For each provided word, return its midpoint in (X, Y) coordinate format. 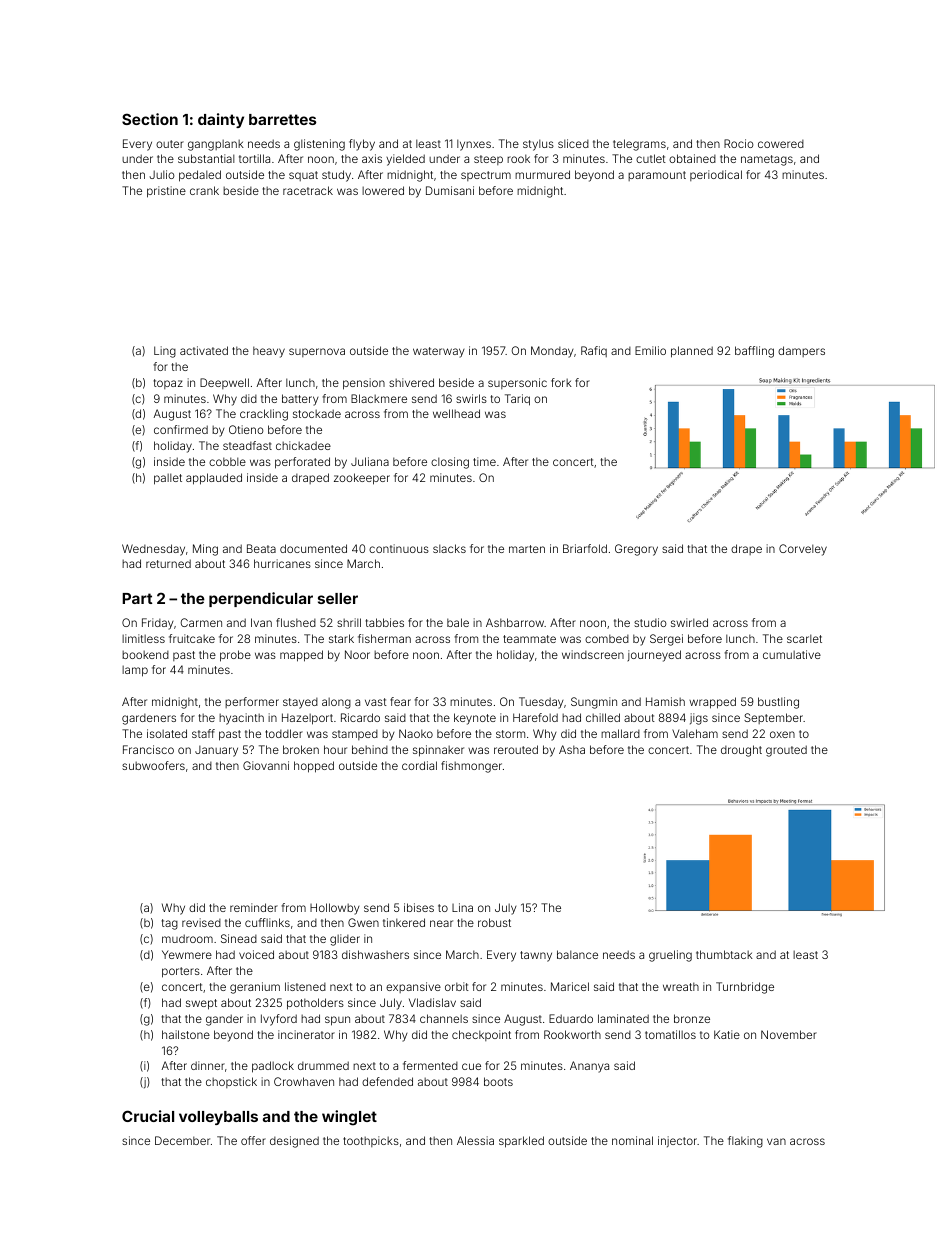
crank (204, 190)
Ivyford (279, 1020)
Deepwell (224, 383)
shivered (411, 382)
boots (498, 1081)
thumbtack (724, 954)
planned (692, 352)
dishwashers (375, 954)
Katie (727, 1034)
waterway (439, 352)
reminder (254, 907)
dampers (801, 351)
